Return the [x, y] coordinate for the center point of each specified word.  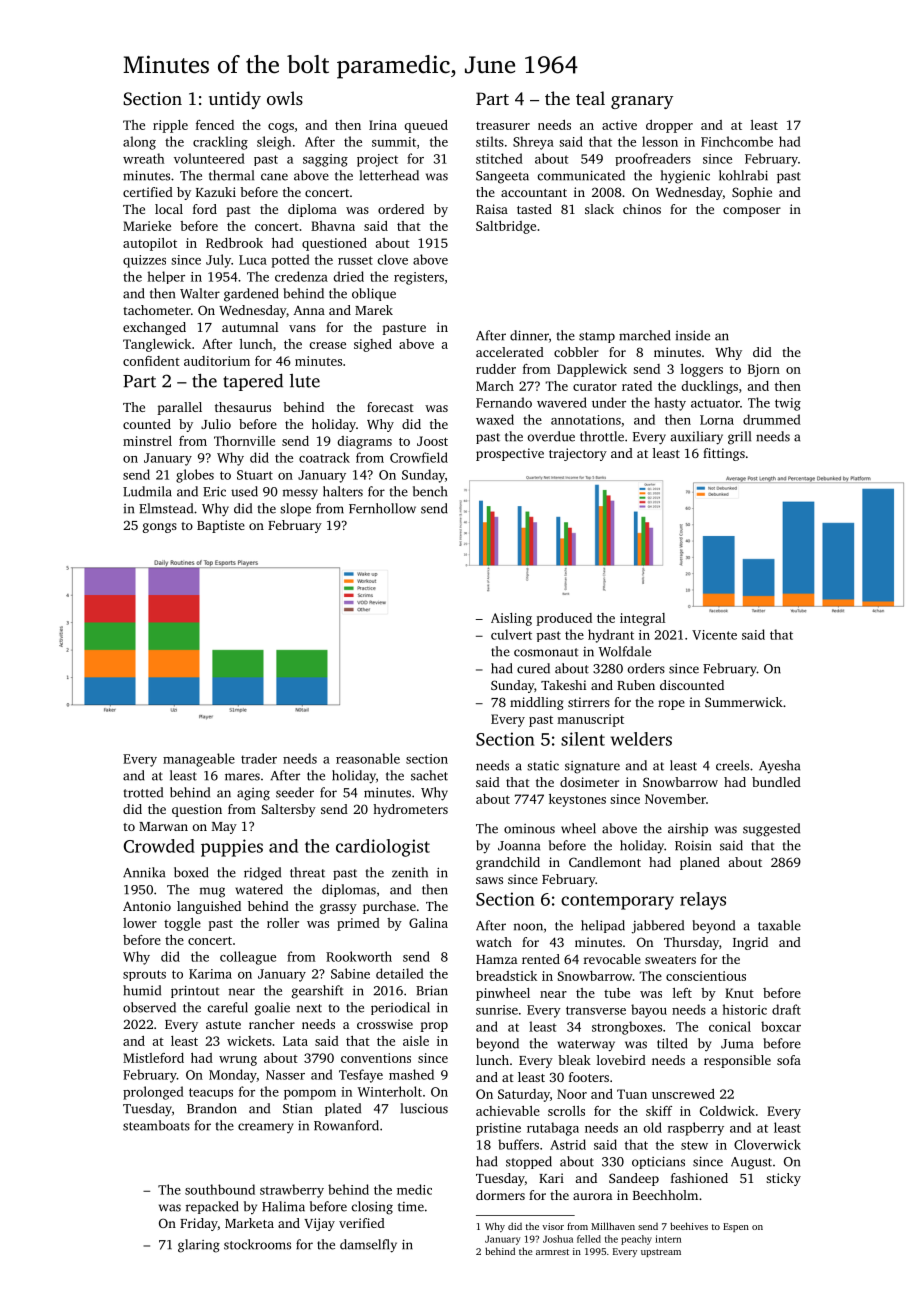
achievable [508, 1111]
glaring [199, 1246]
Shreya [533, 143]
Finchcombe [737, 141]
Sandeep [634, 1179]
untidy [235, 100]
